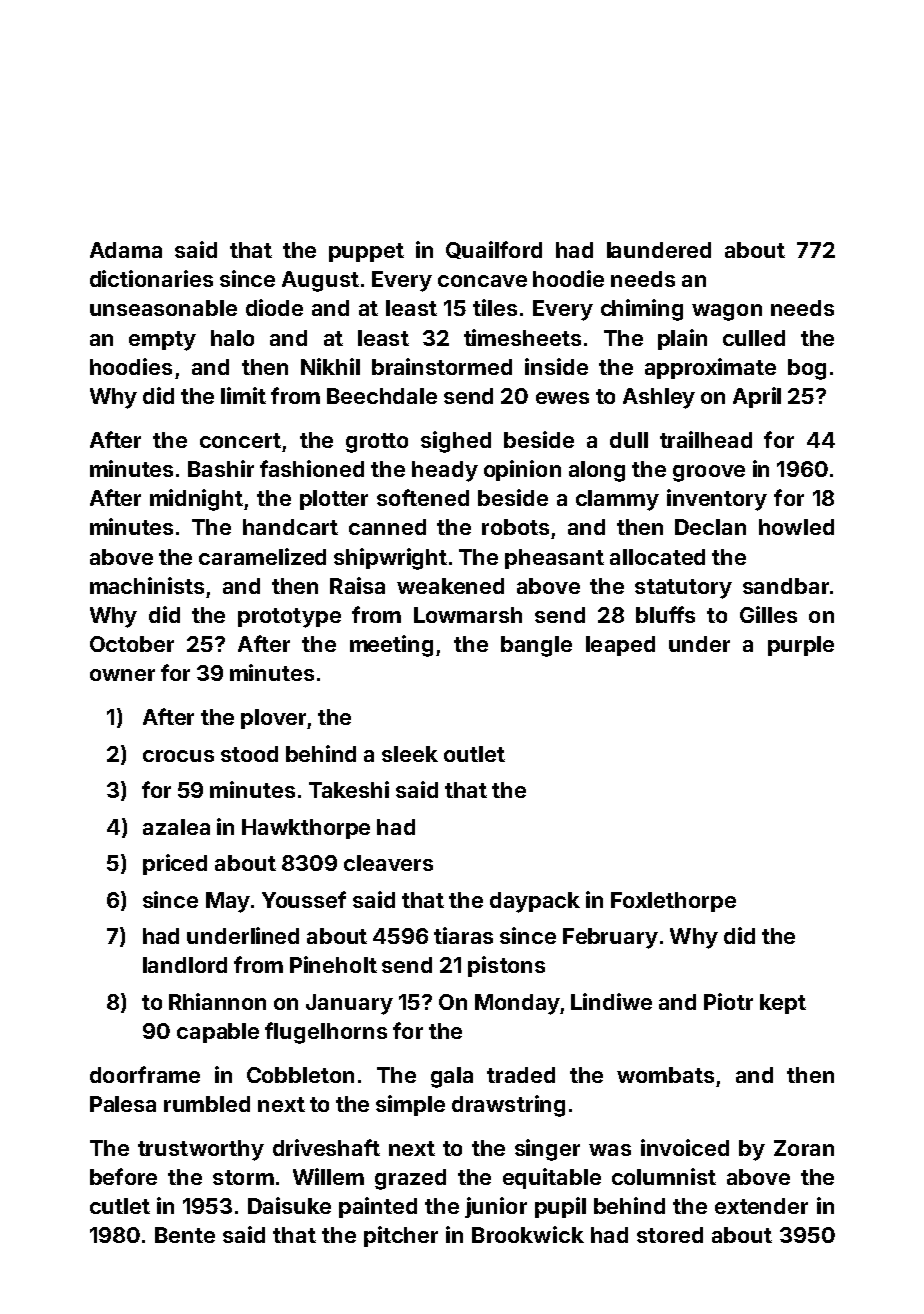  Describe the element at coordinates (494, 250) in the screenshot. I see `Quailford` at that location.
